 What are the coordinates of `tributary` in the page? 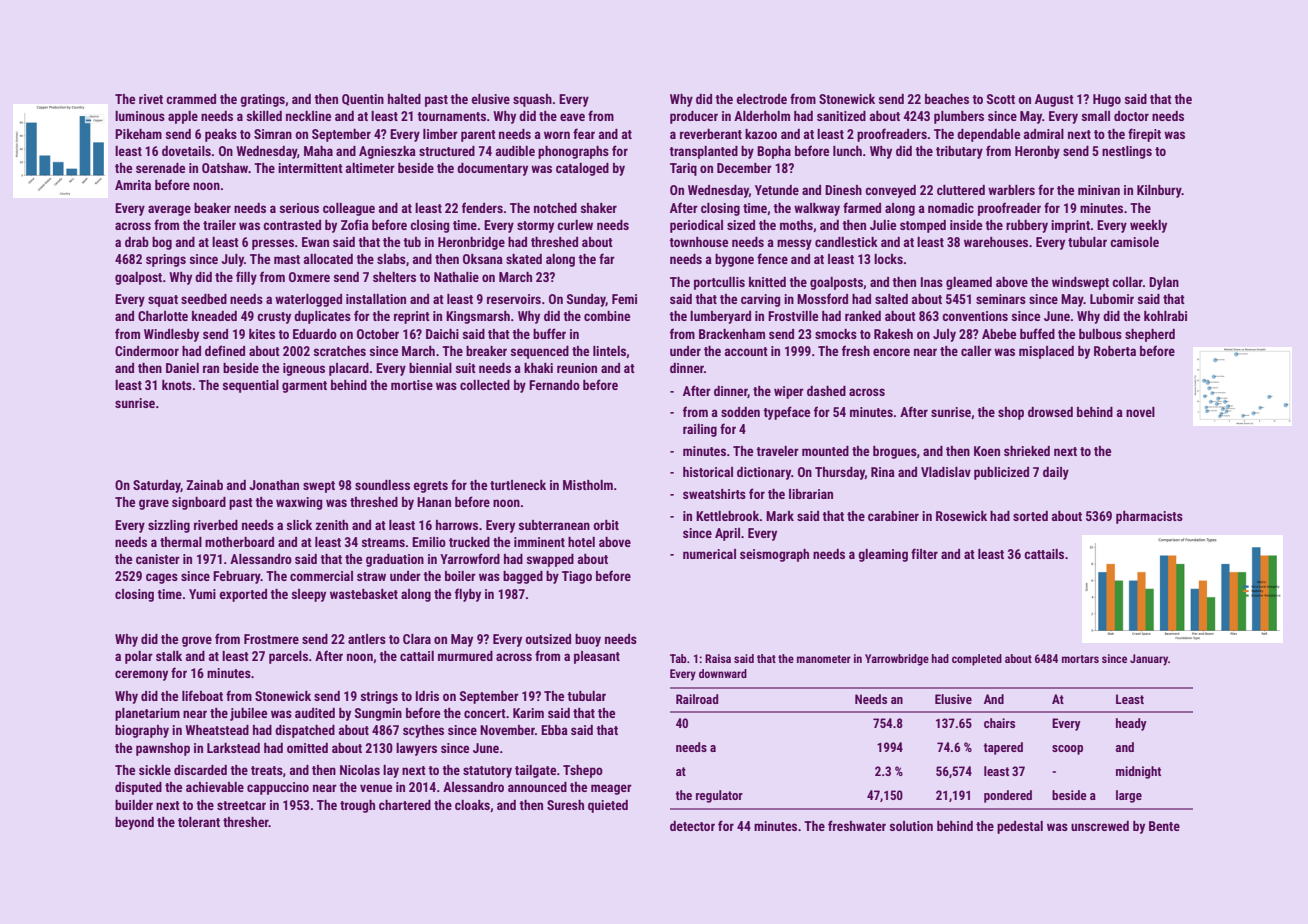 It's located at (959, 152).
